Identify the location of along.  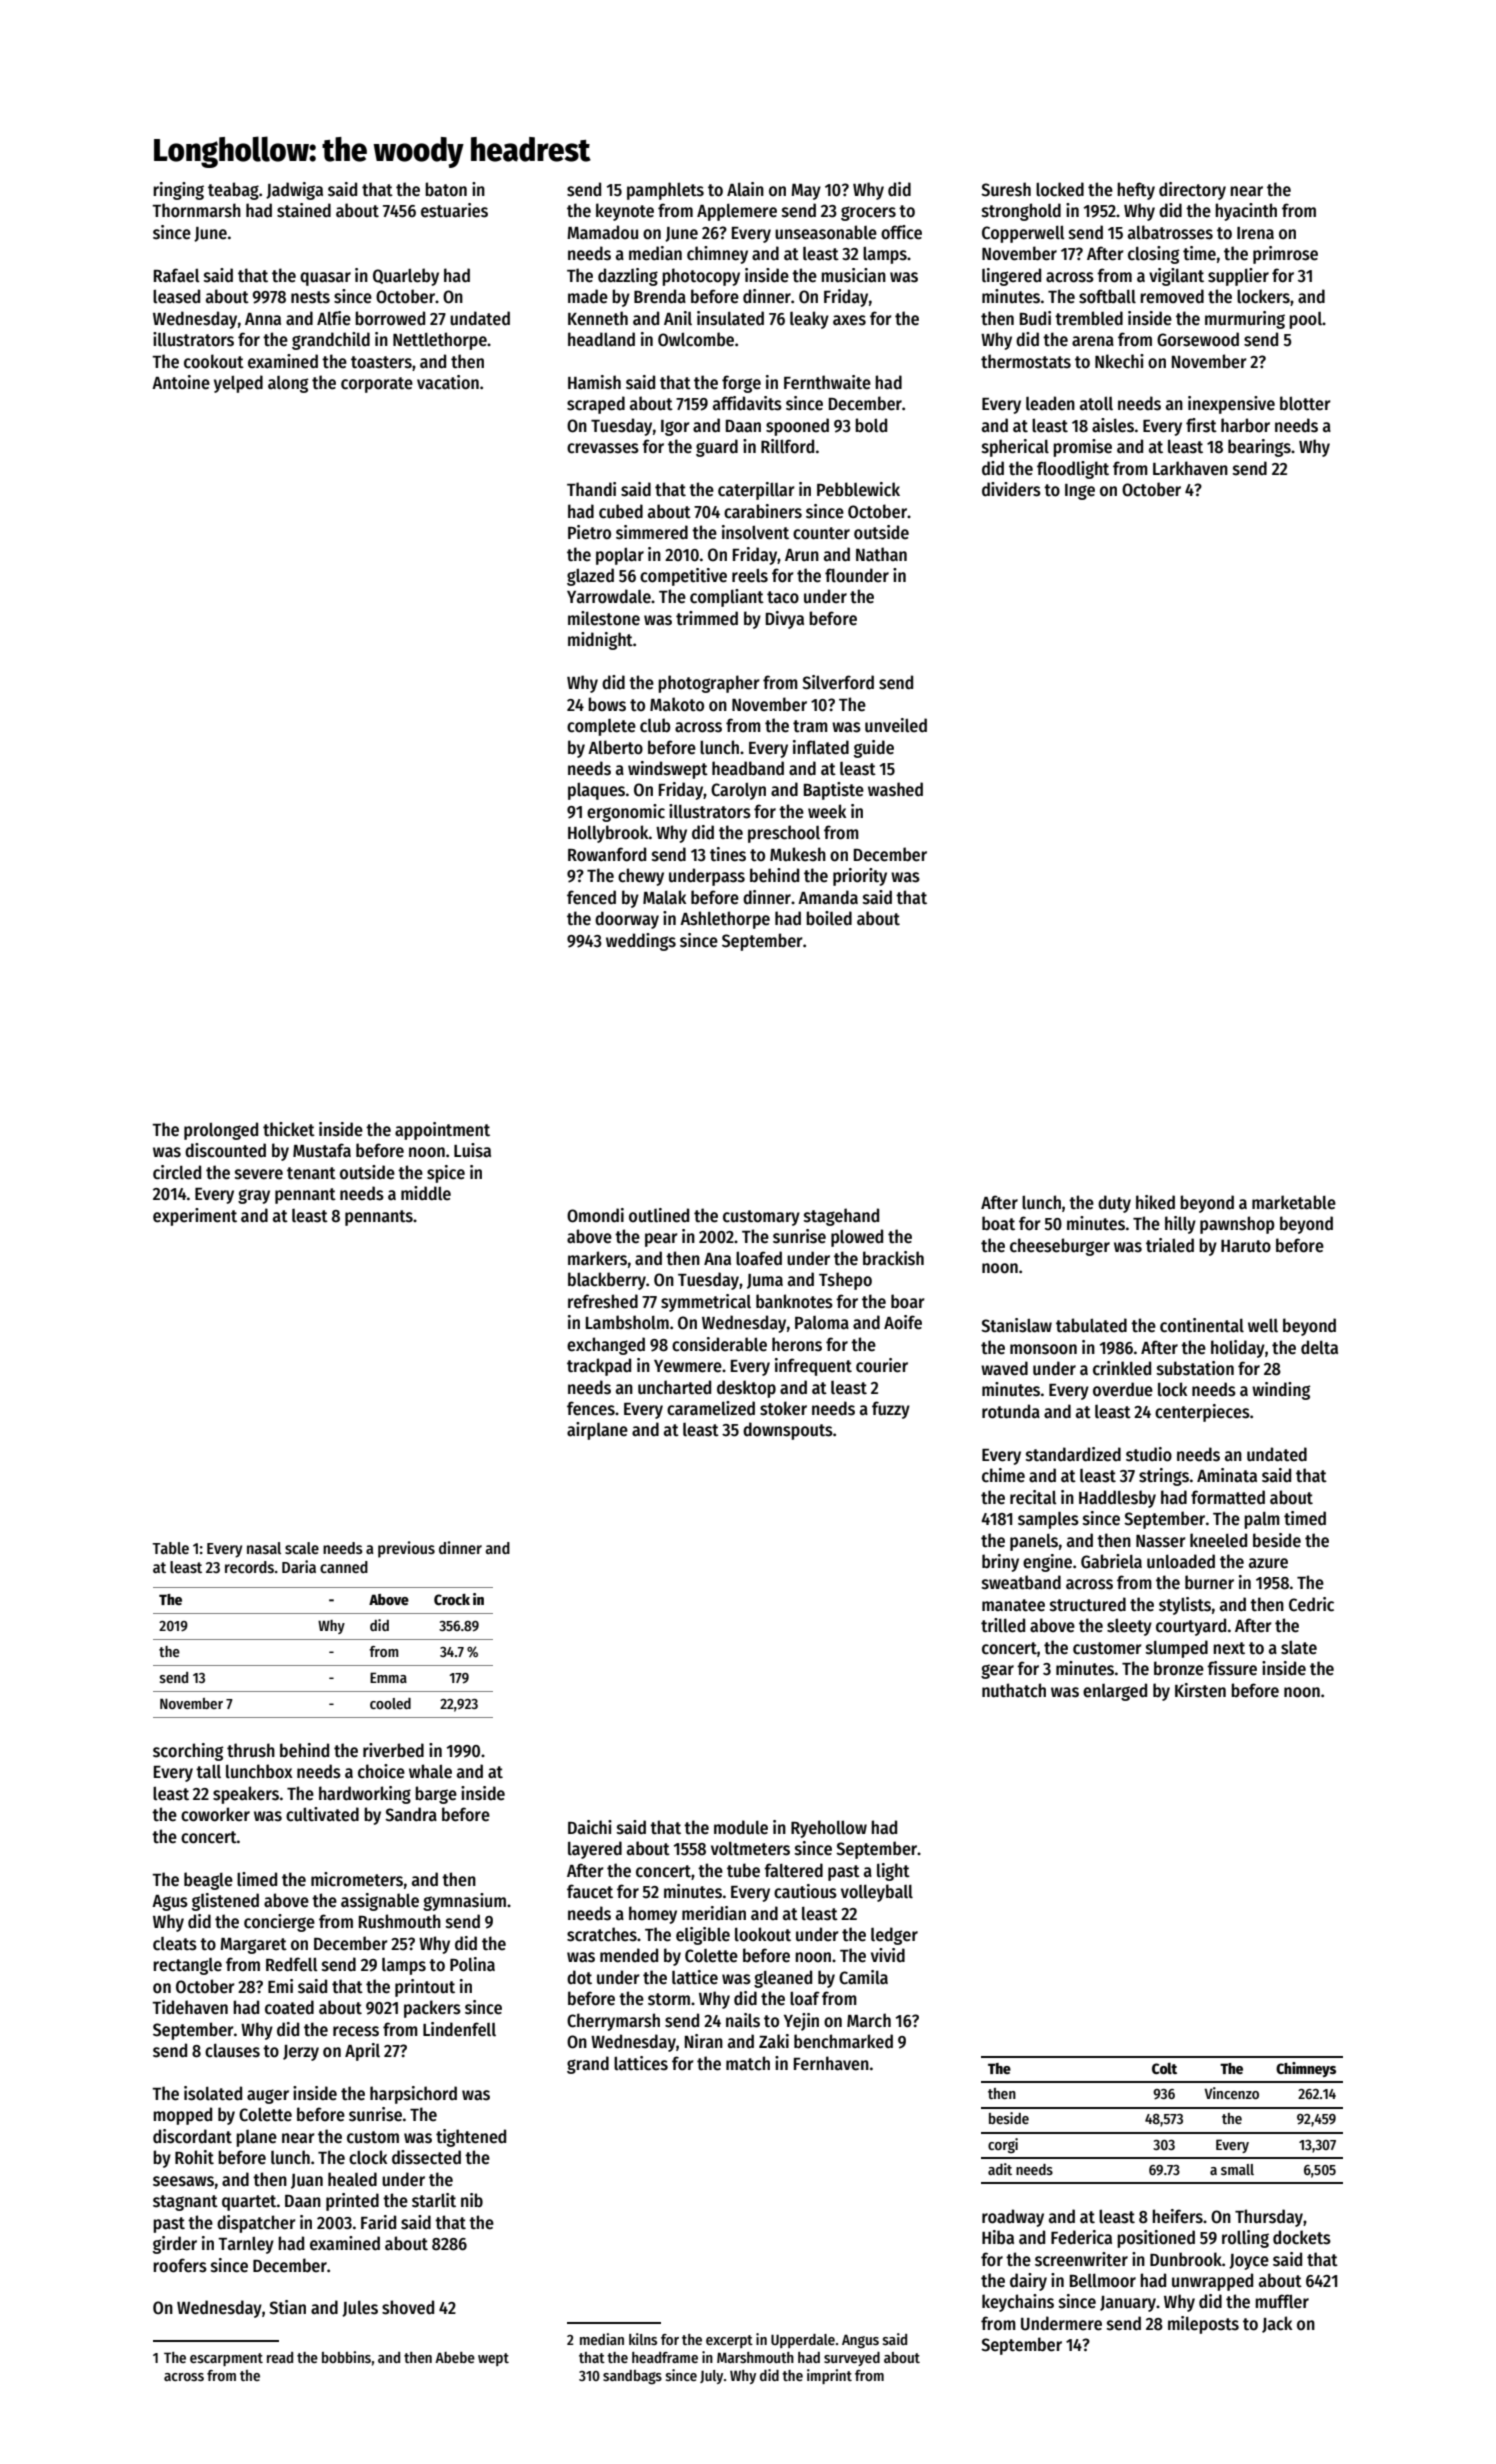
(288, 384).
